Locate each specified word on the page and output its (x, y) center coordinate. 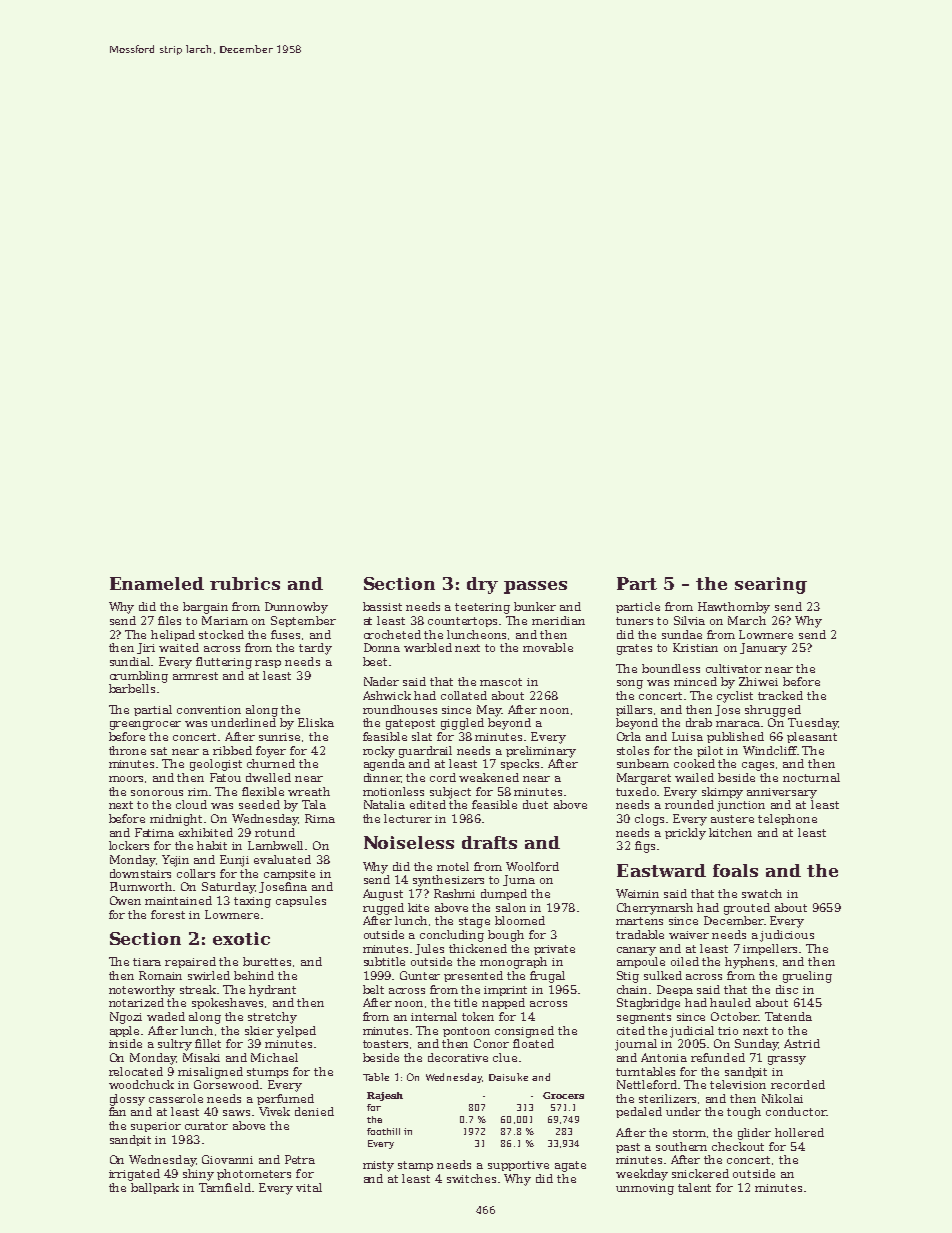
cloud (191, 804)
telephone (787, 819)
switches (471, 1178)
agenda (384, 765)
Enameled (157, 583)
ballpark (155, 1188)
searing (771, 585)
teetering (482, 608)
